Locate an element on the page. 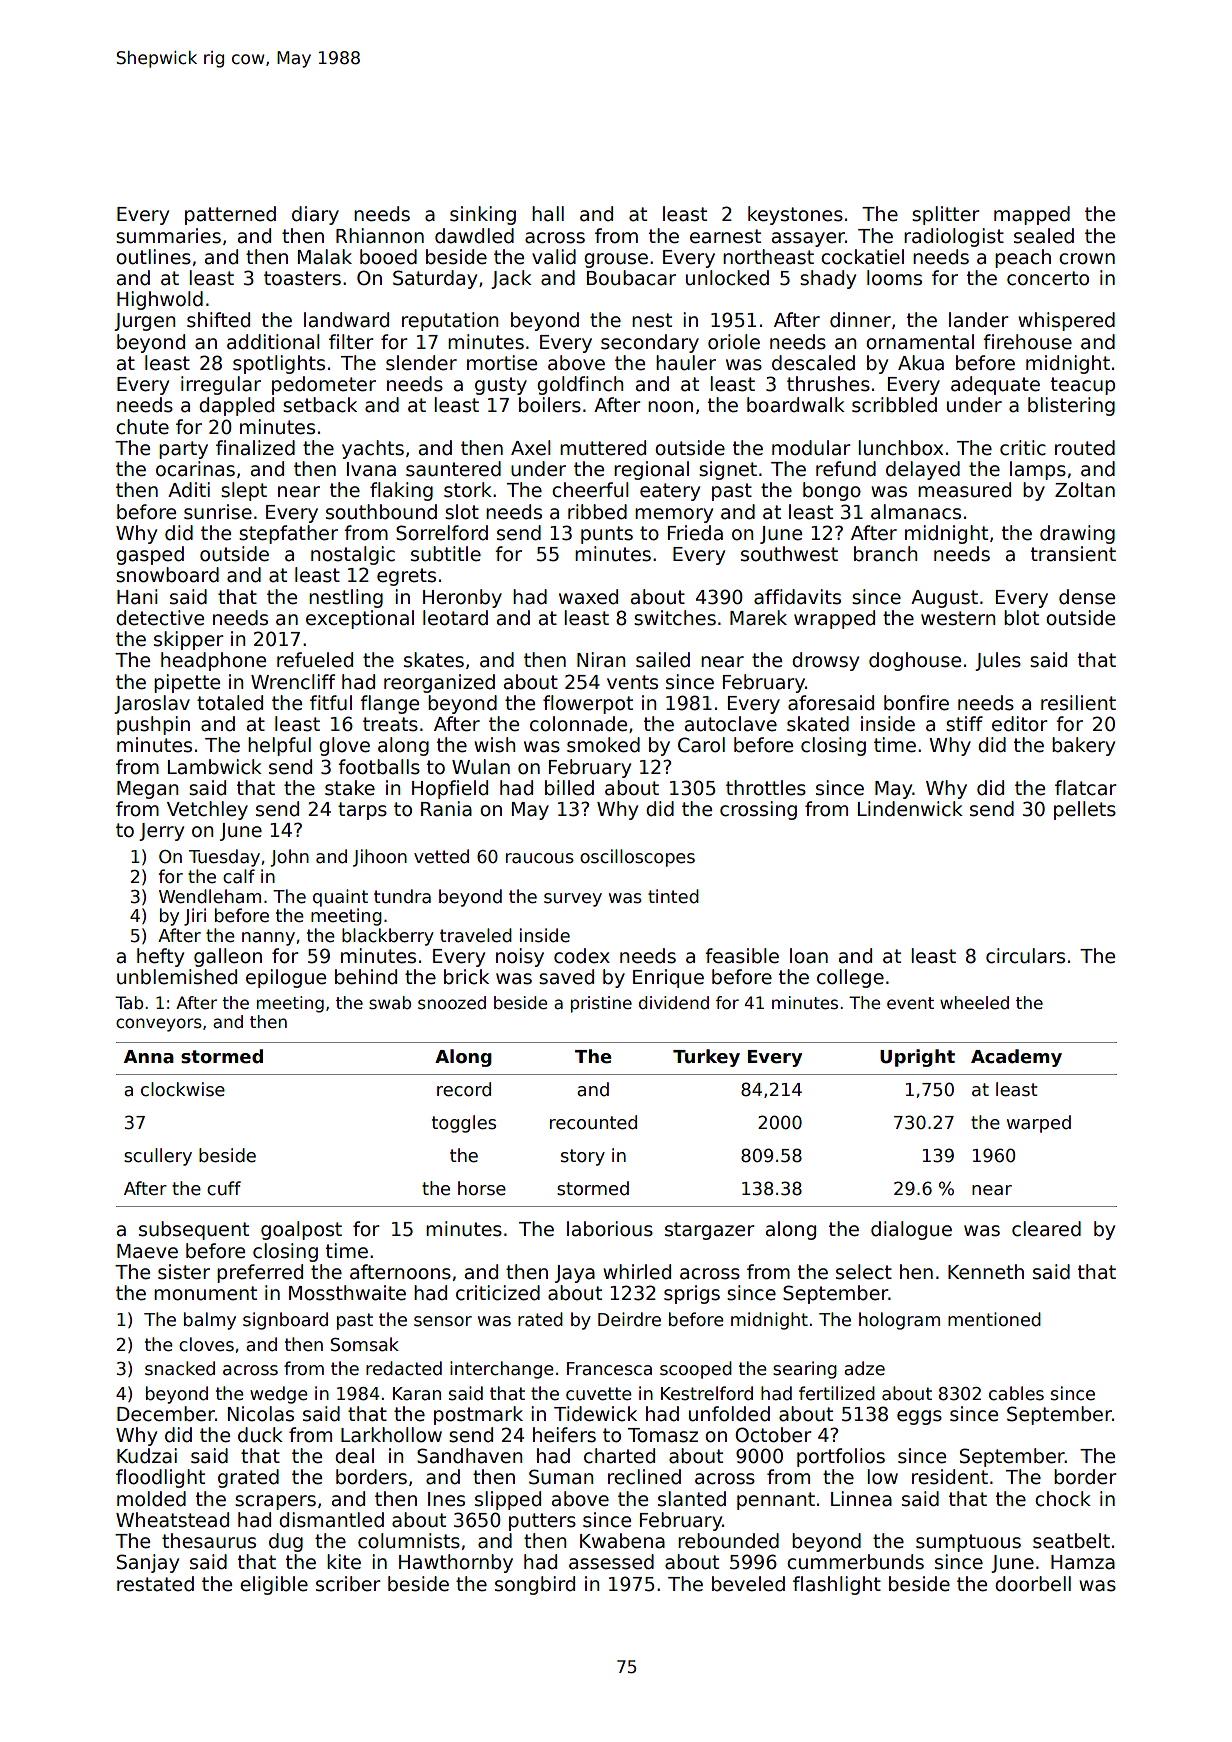  hall is located at coordinates (548, 214).
